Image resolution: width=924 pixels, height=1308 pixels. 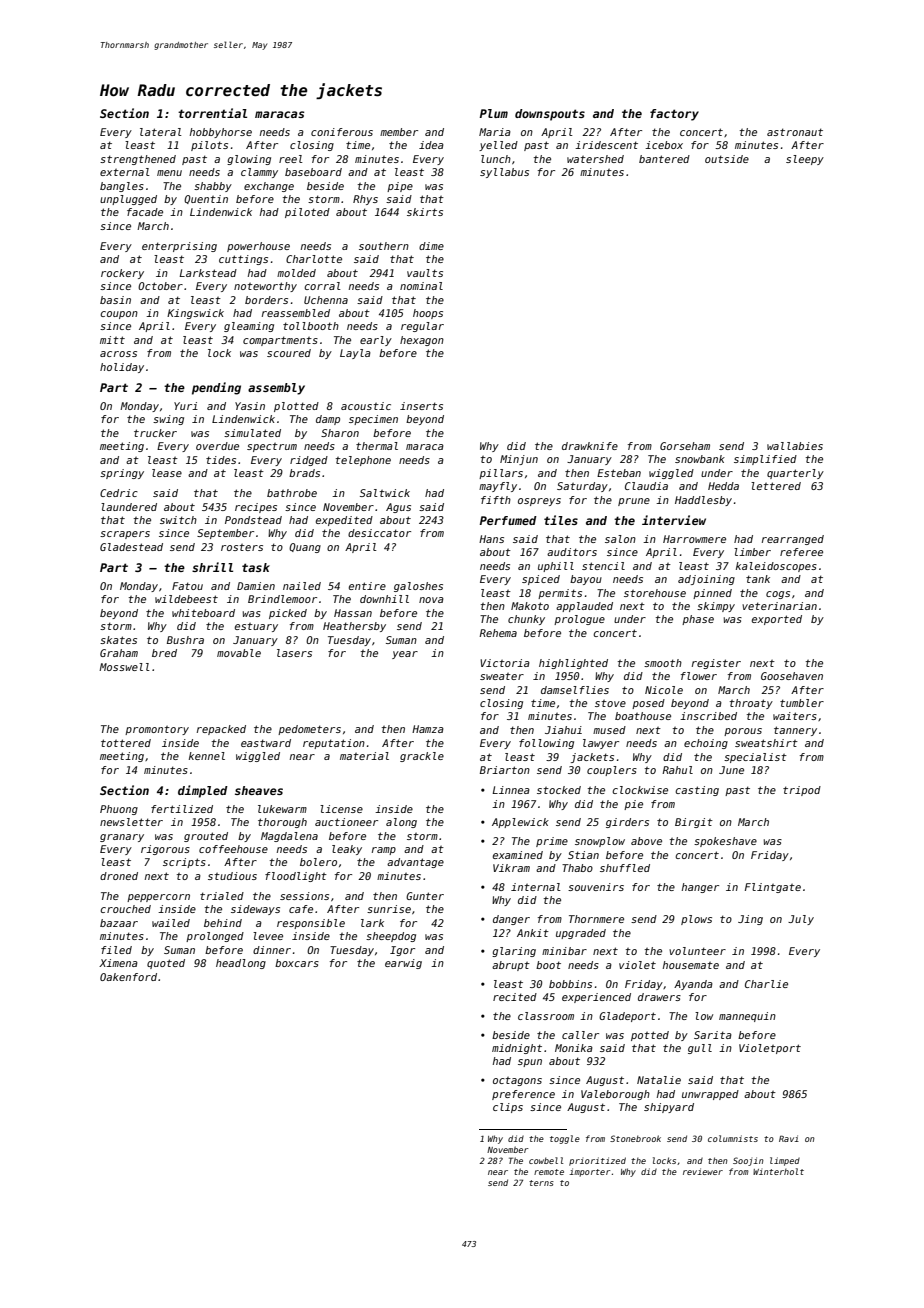 What do you see at coordinates (792, 676) in the page?
I see `Goosehaven` at bounding box center [792, 676].
